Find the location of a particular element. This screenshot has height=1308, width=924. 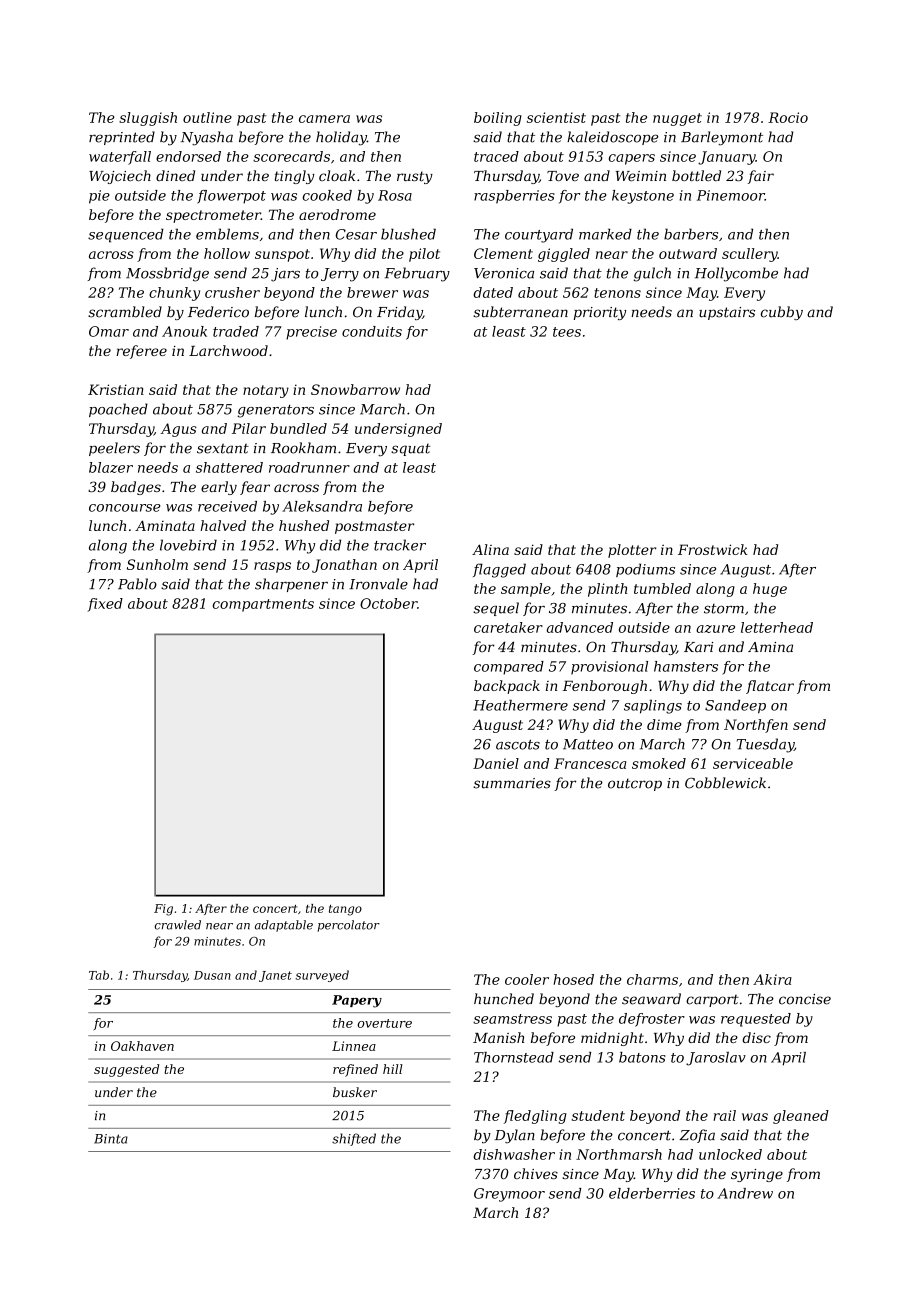

hosed is located at coordinates (573, 979).
